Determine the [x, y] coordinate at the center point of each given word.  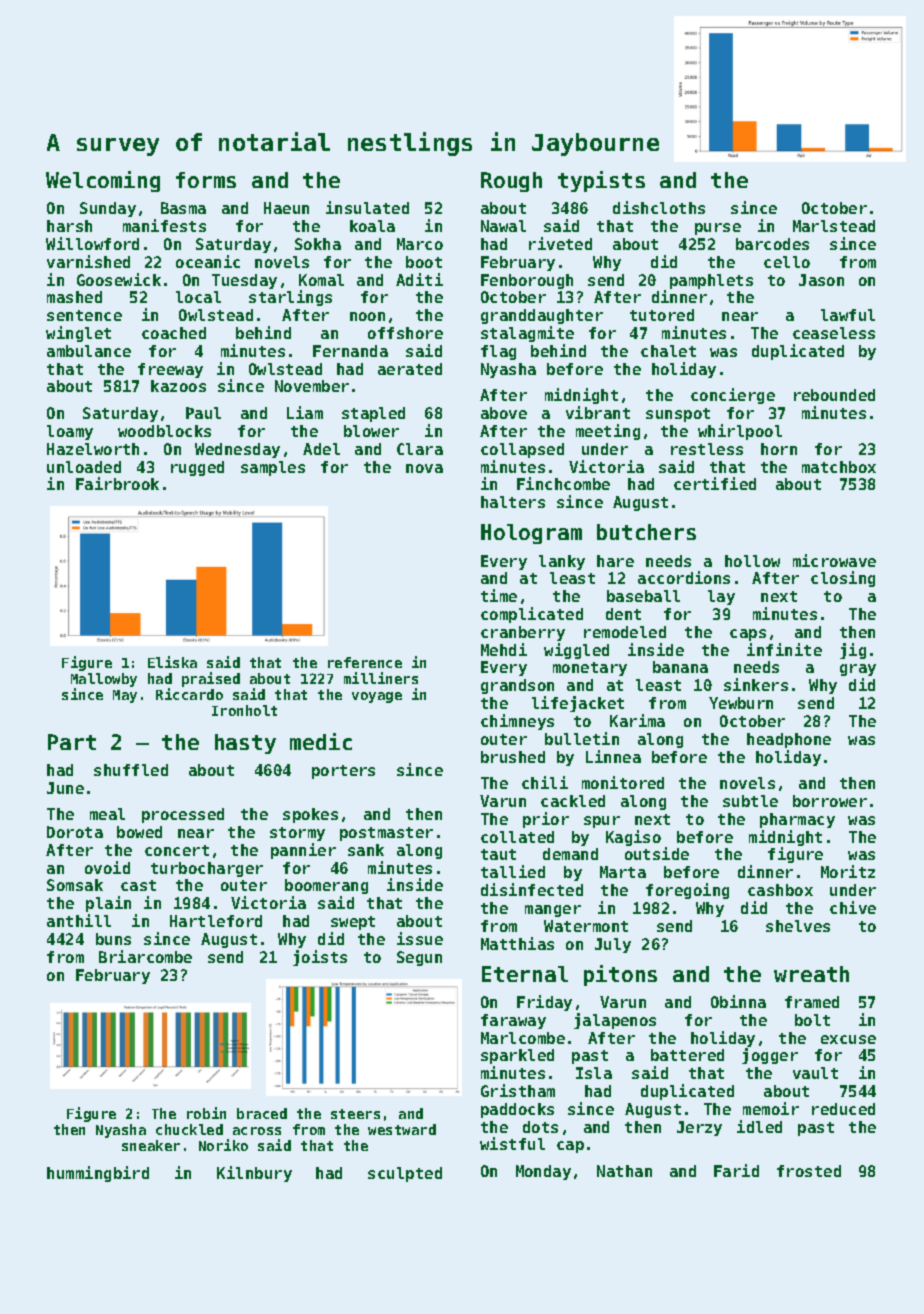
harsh [69, 226]
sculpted [405, 1174]
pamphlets [711, 281]
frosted [809, 1171]
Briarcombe [145, 956]
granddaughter [542, 316]
